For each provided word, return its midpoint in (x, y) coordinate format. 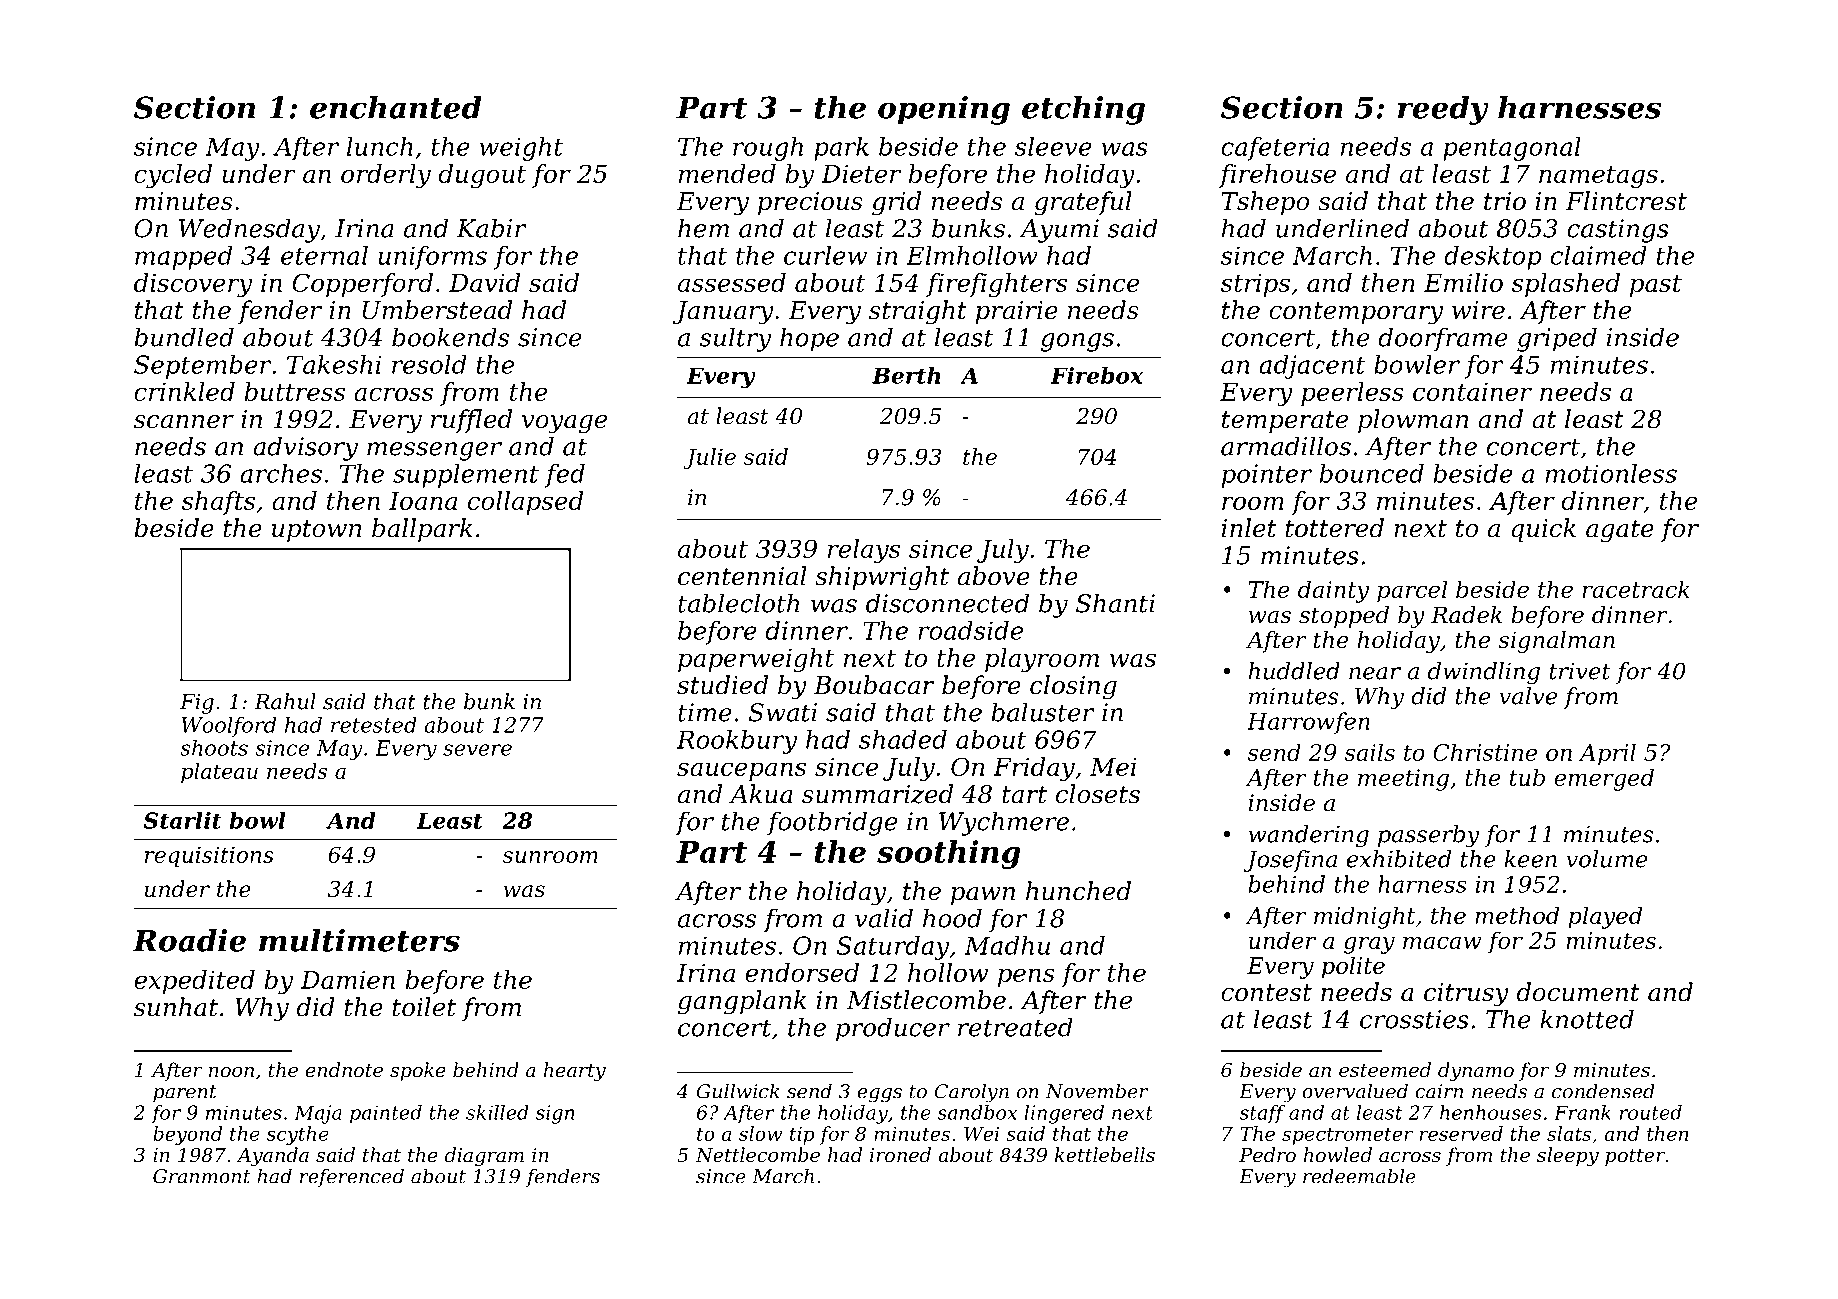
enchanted (396, 107)
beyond (187, 1135)
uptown (316, 531)
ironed (900, 1154)
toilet (424, 1007)
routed (1651, 1112)
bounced (1372, 473)
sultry (735, 339)
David (484, 282)
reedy (1443, 110)
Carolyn (972, 1093)
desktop (1493, 258)
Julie (709, 459)
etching (1083, 110)
